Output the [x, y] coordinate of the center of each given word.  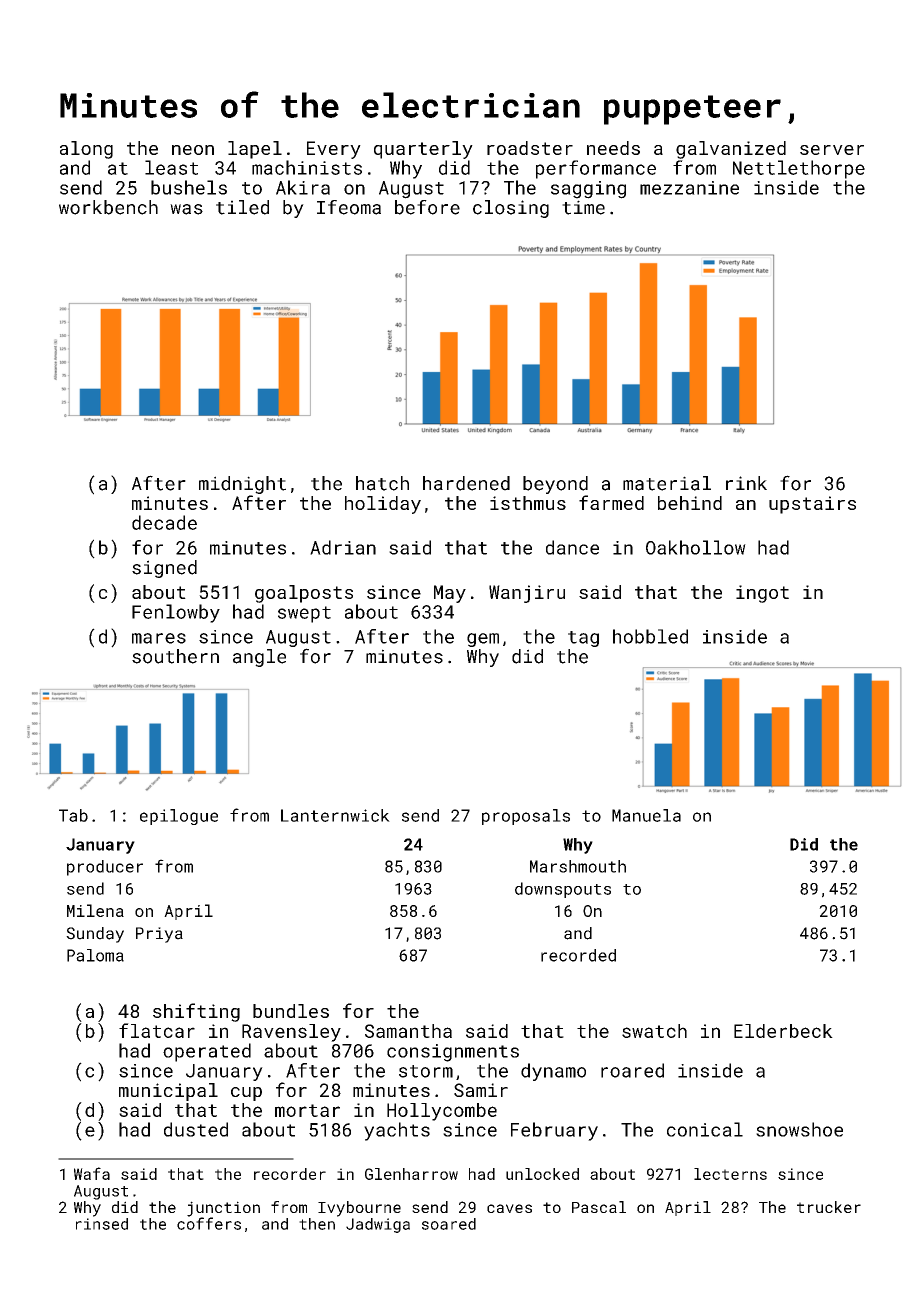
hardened [466, 483]
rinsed [102, 1224]
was [186, 209]
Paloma [95, 955]
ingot [762, 594]
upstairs [812, 505]
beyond [555, 485]
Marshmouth [578, 866]
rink [746, 483]
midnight [242, 485]
